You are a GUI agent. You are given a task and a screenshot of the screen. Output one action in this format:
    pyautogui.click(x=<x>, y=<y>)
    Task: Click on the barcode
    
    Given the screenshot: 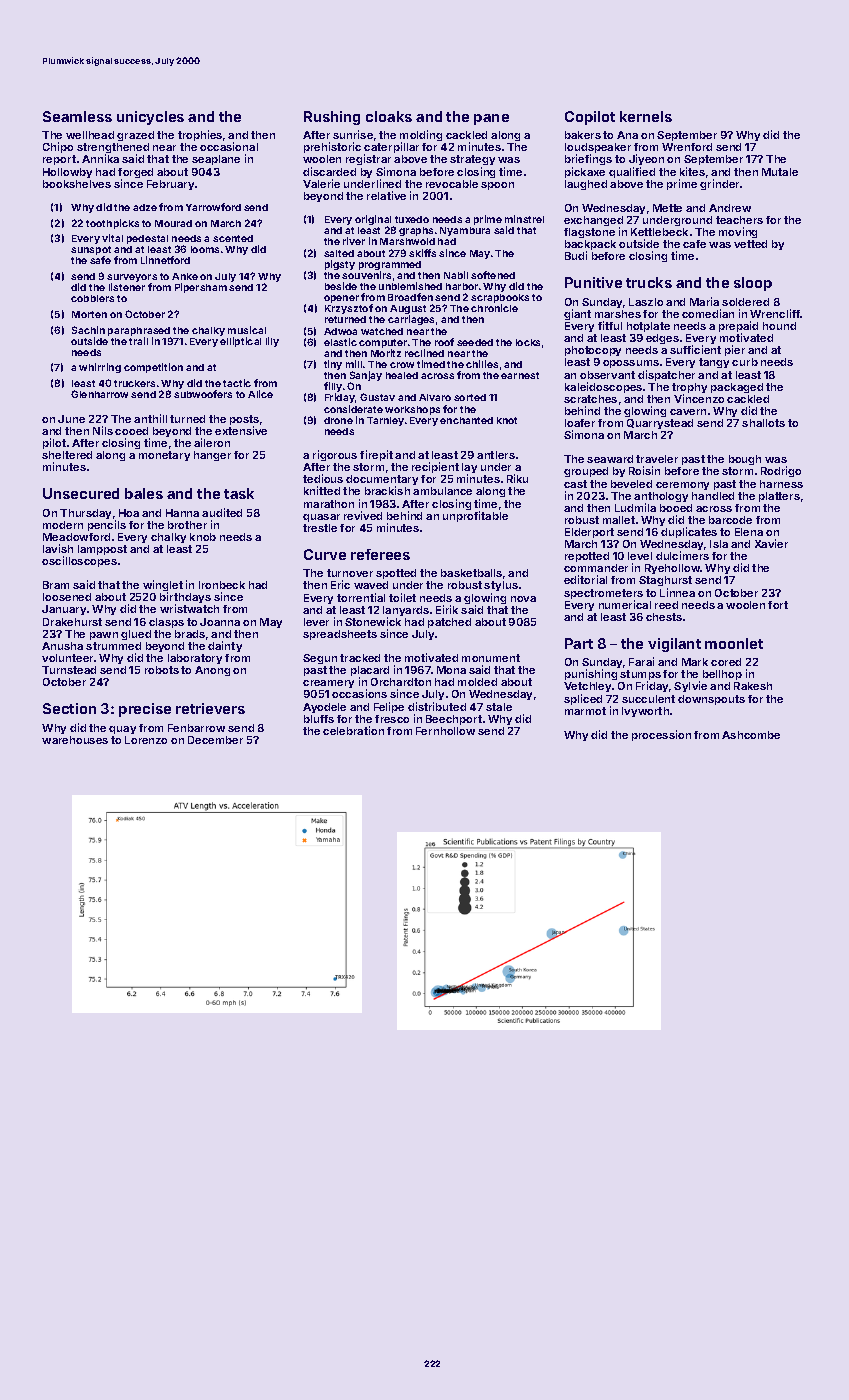 What is the action you would take?
    pyautogui.click(x=730, y=520)
